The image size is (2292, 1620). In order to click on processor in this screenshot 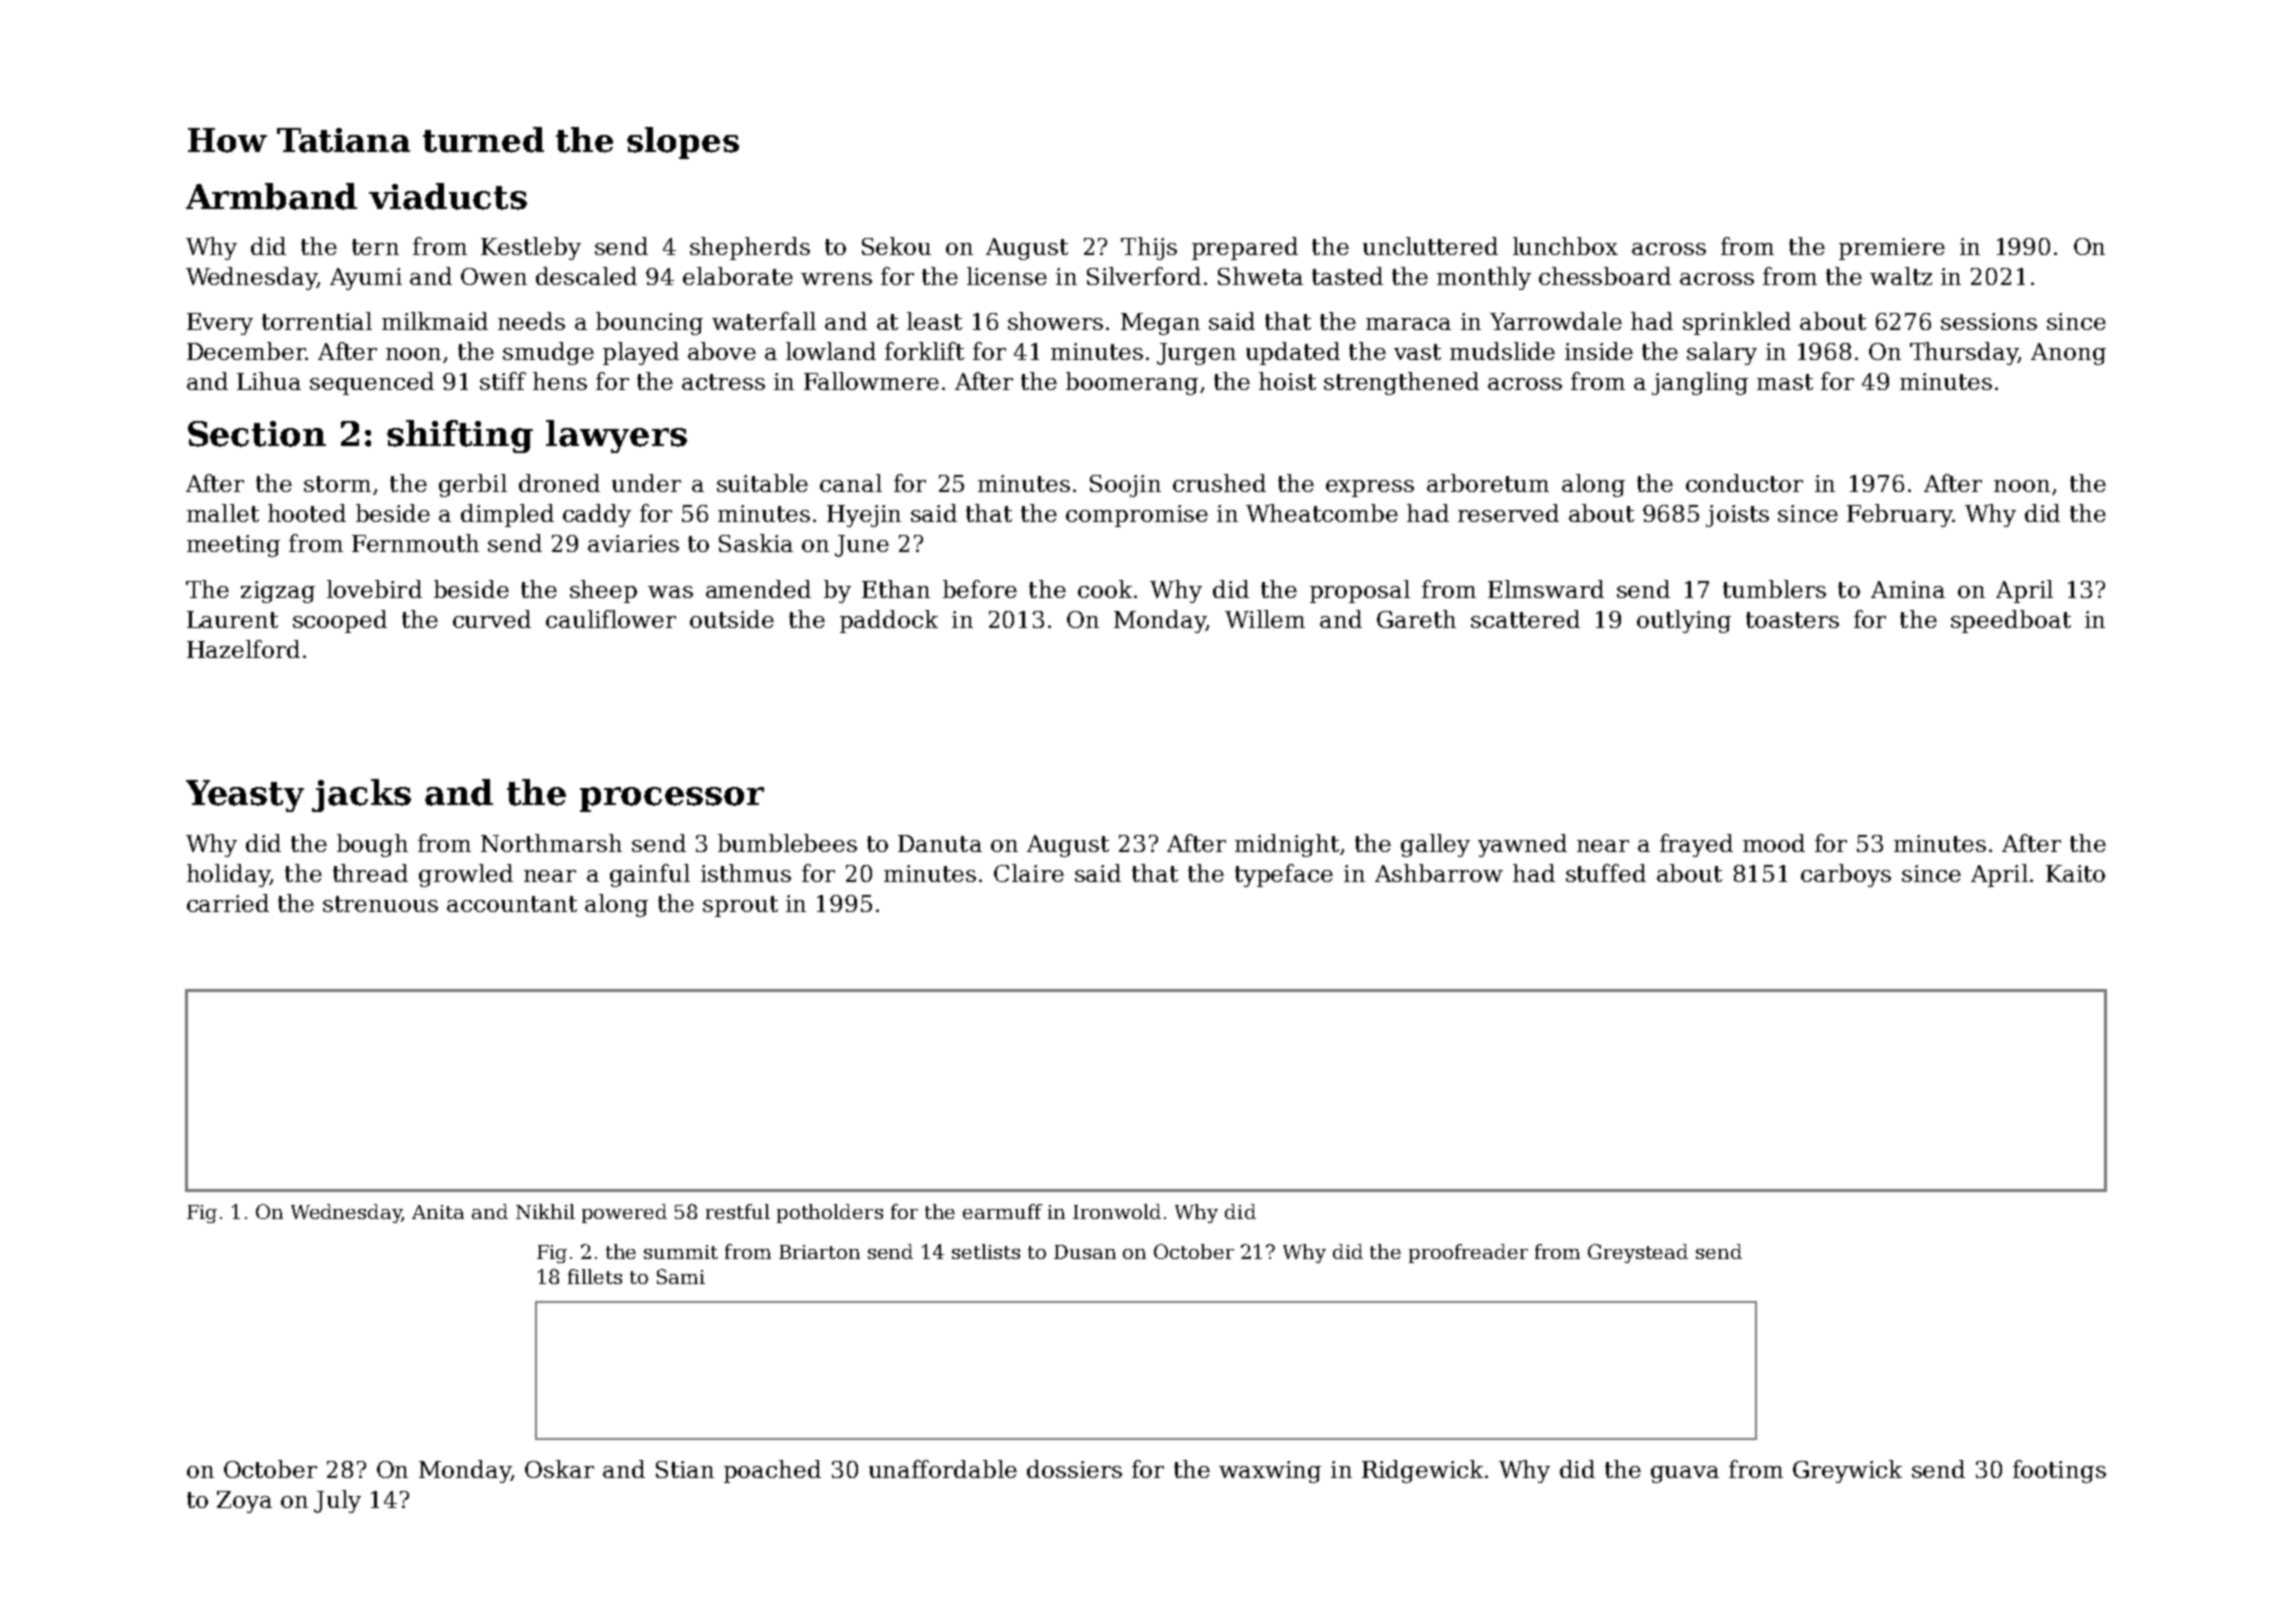, I will do `click(672, 799)`.
